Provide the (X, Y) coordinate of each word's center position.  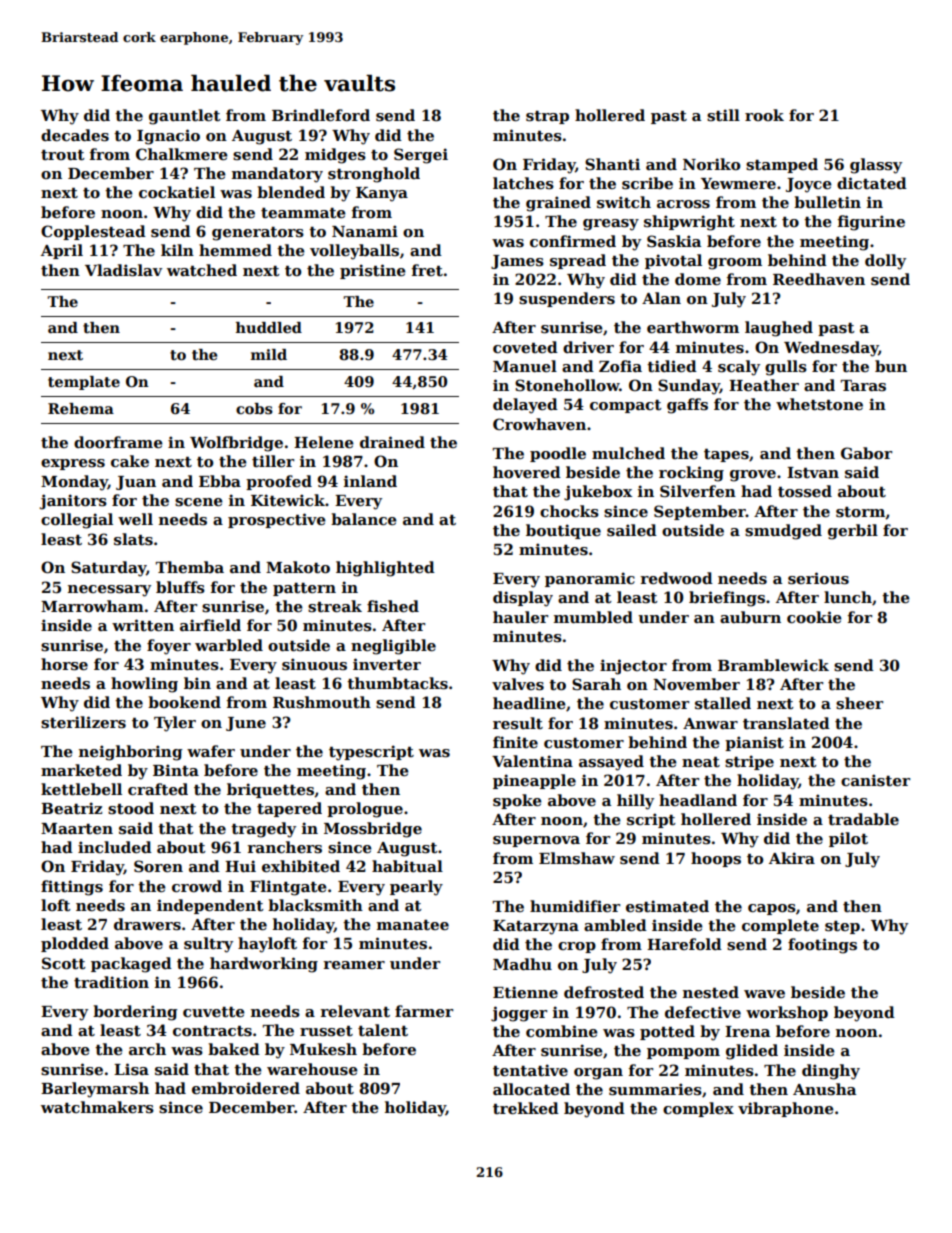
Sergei (421, 156)
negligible (393, 647)
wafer (211, 751)
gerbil (853, 532)
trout (63, 155)
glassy (876, 166)
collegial (77, 521)
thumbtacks (397, 683)
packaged (131, 965)
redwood (676, 578)
